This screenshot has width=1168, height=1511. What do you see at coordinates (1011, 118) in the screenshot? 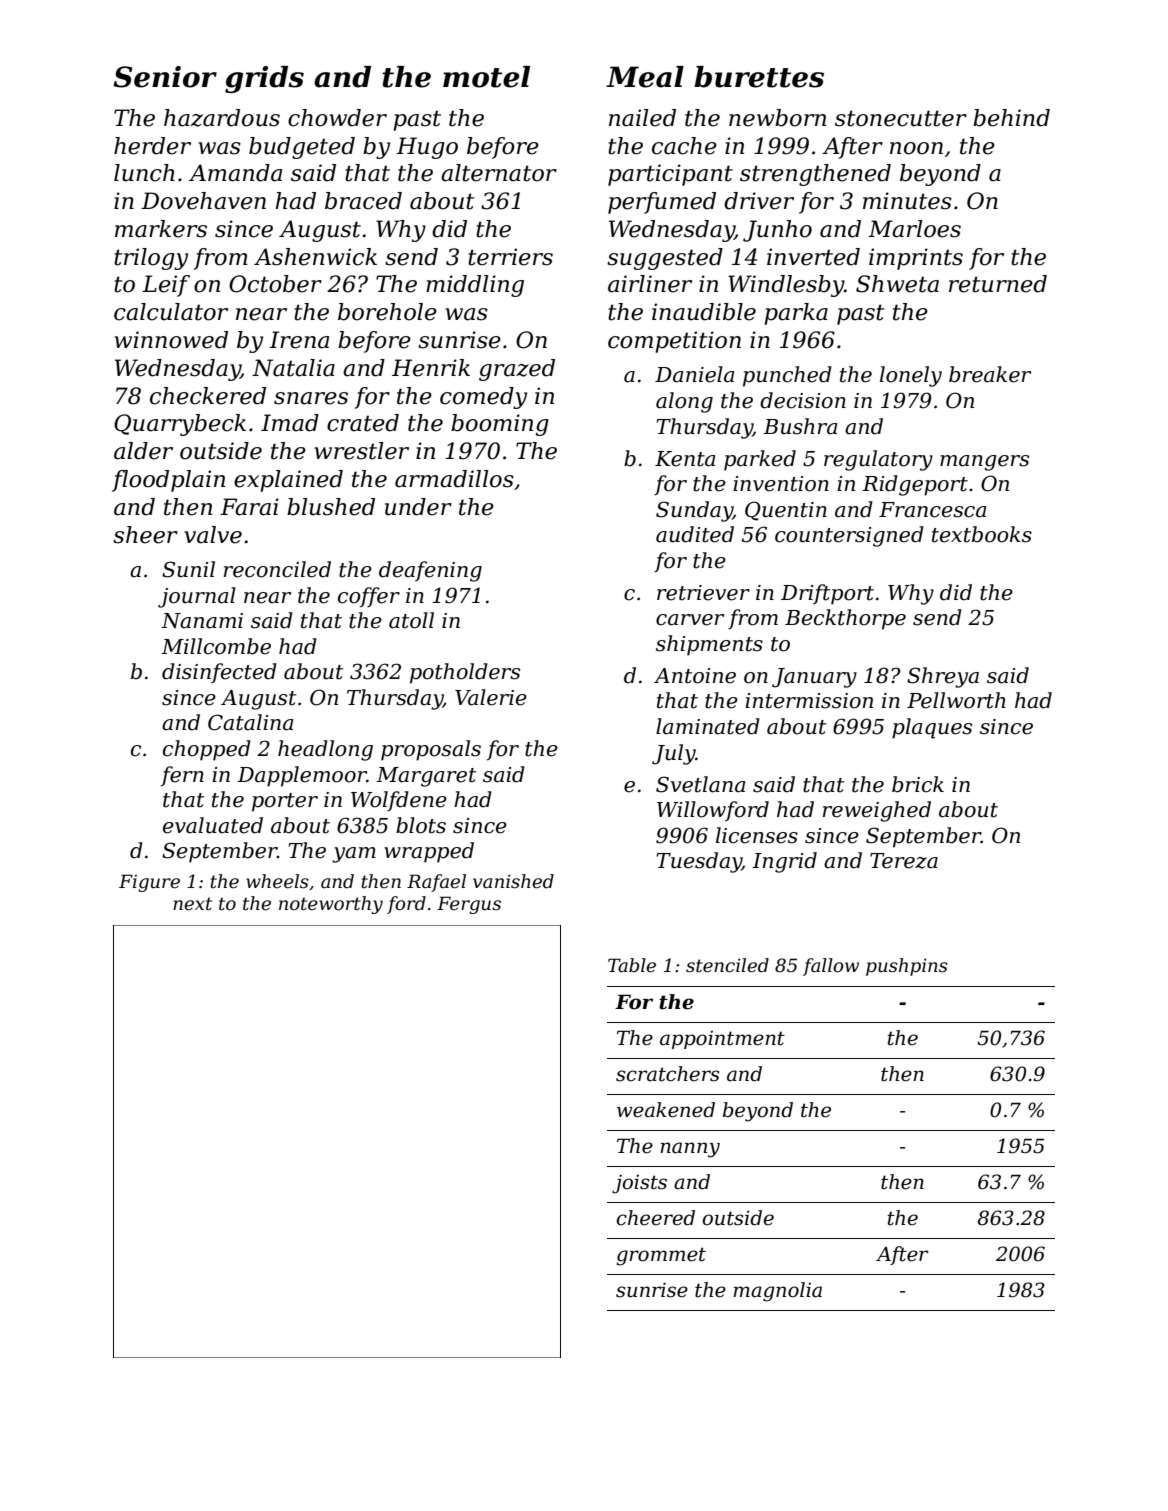
I see `behind` at bounding box center [1011, 118].
